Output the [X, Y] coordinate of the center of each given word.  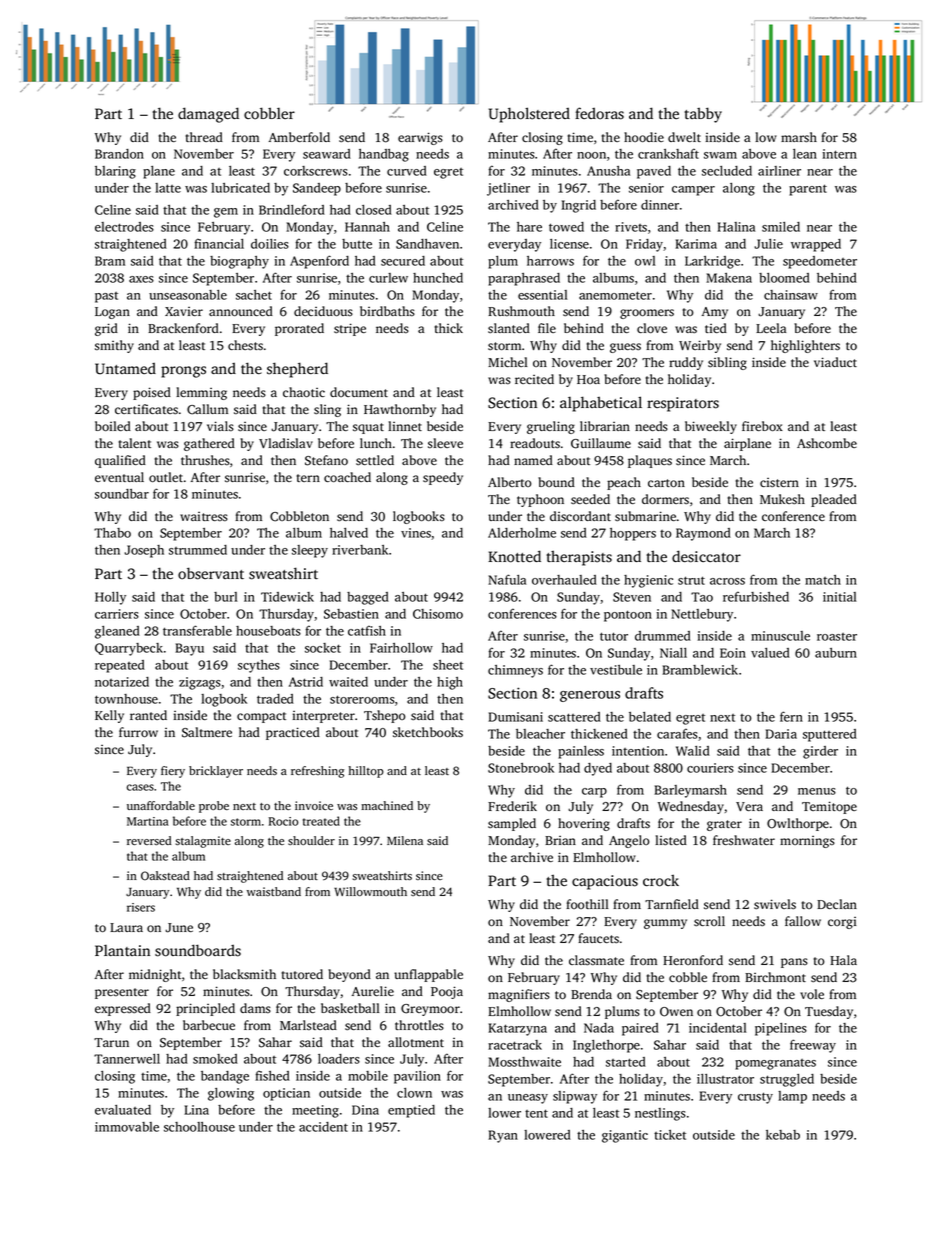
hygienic [648, 581]
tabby [703, 115]
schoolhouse [199, 1127]
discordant [580, 516]
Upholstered [529, 115]
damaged [208, 115]
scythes [259, 666]
